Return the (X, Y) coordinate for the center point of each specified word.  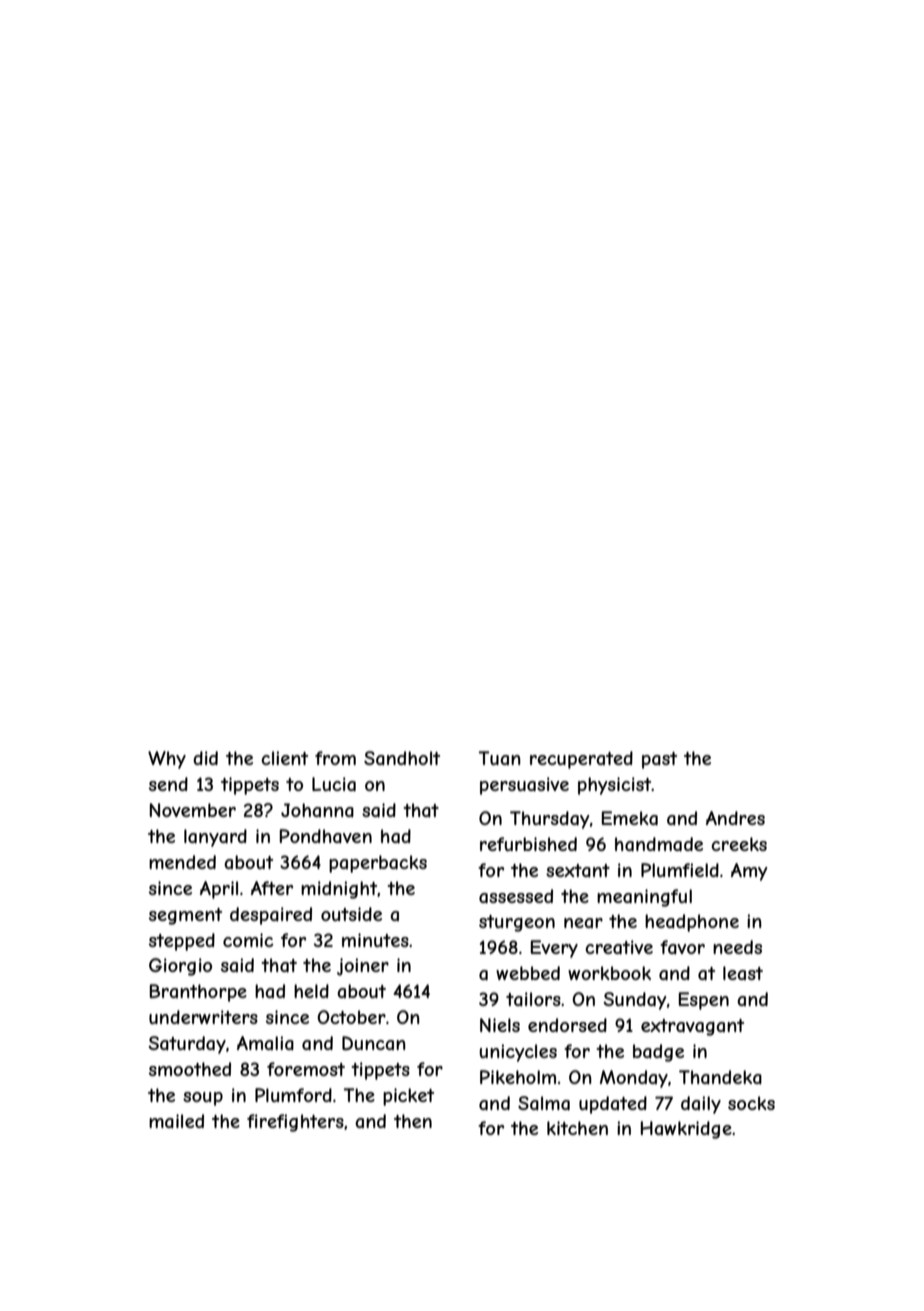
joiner (363, 967)
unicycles (518, 1053)
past (659, 760)
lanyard (215, 838)
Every (554, 949)
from (335, 758)
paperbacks (378, 864)
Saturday (187, 1045)
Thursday (549, 820)
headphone (692, 923)
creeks (739, 844)
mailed (176, 1121)
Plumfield (680, 870)
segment (185, 916)
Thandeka (720, 1077)
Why (167, 760)
